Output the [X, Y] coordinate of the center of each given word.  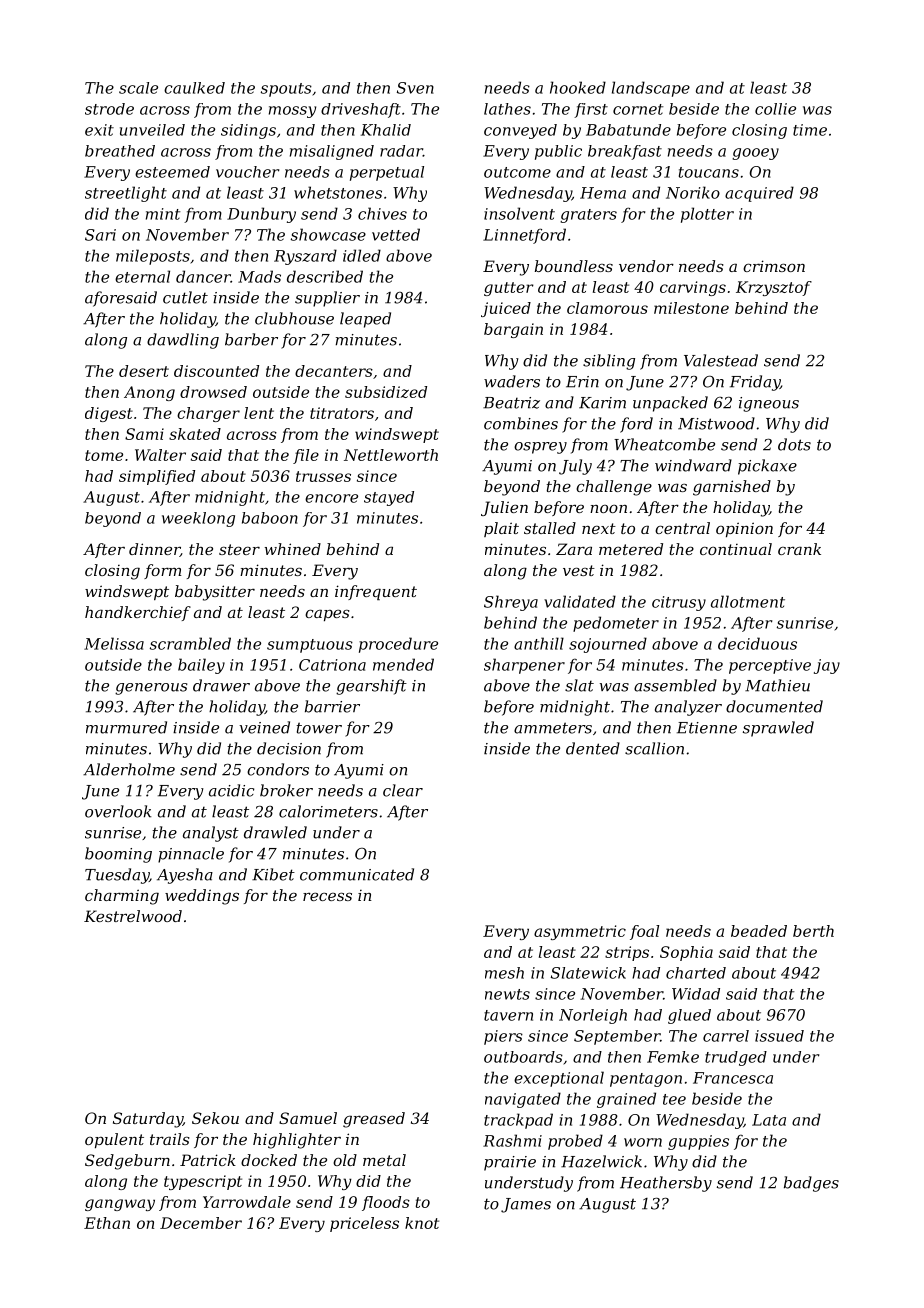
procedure [398, 645]
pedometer [616, 624]
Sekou [215, 1118]
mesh [504, 973]
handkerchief [138, 613]
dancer [203, 276]
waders [512, 381]
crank [799, 549]
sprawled [778, 729]
